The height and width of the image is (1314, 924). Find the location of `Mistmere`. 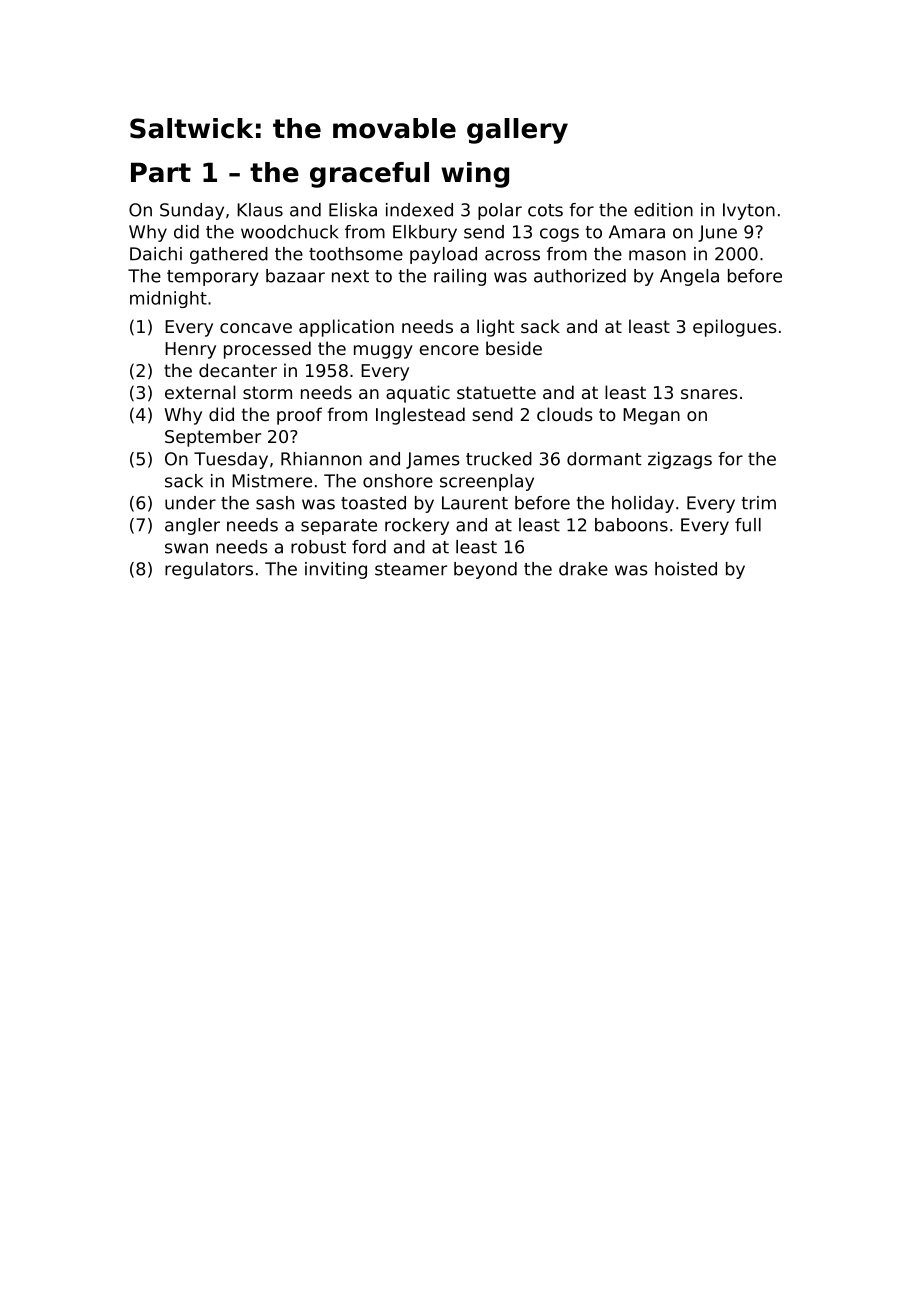

Mistmere is located at coordinates (272, 481).
